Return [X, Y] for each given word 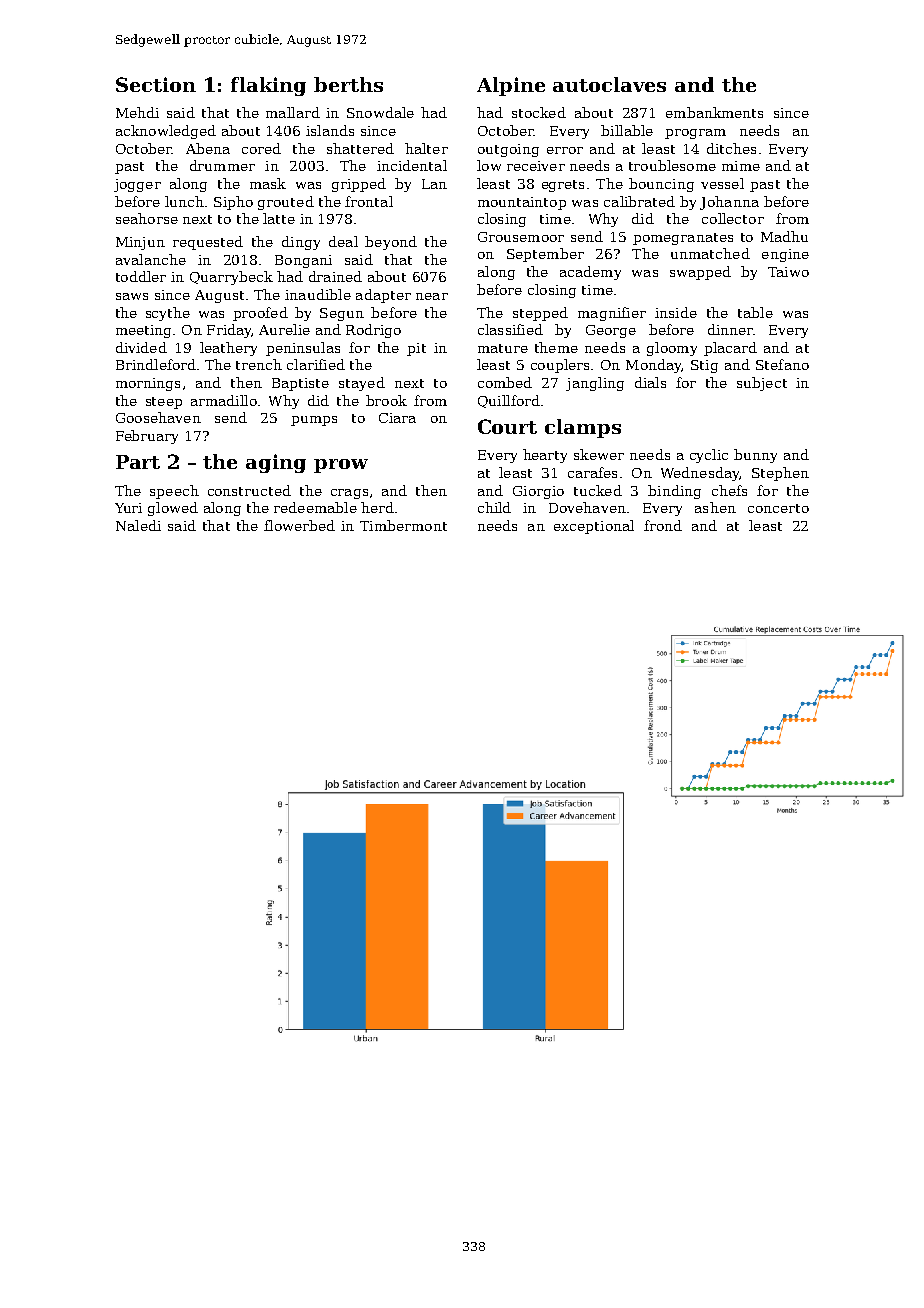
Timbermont [403, 525]
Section [156, 84]
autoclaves [609, 84]
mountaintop [522, 203]
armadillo [224, 400]
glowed [173, 509]
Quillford [509, 401]
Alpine [511, 86]
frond [663, 525]
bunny [755, 456]
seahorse [147, 218]
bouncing [661, 185]
